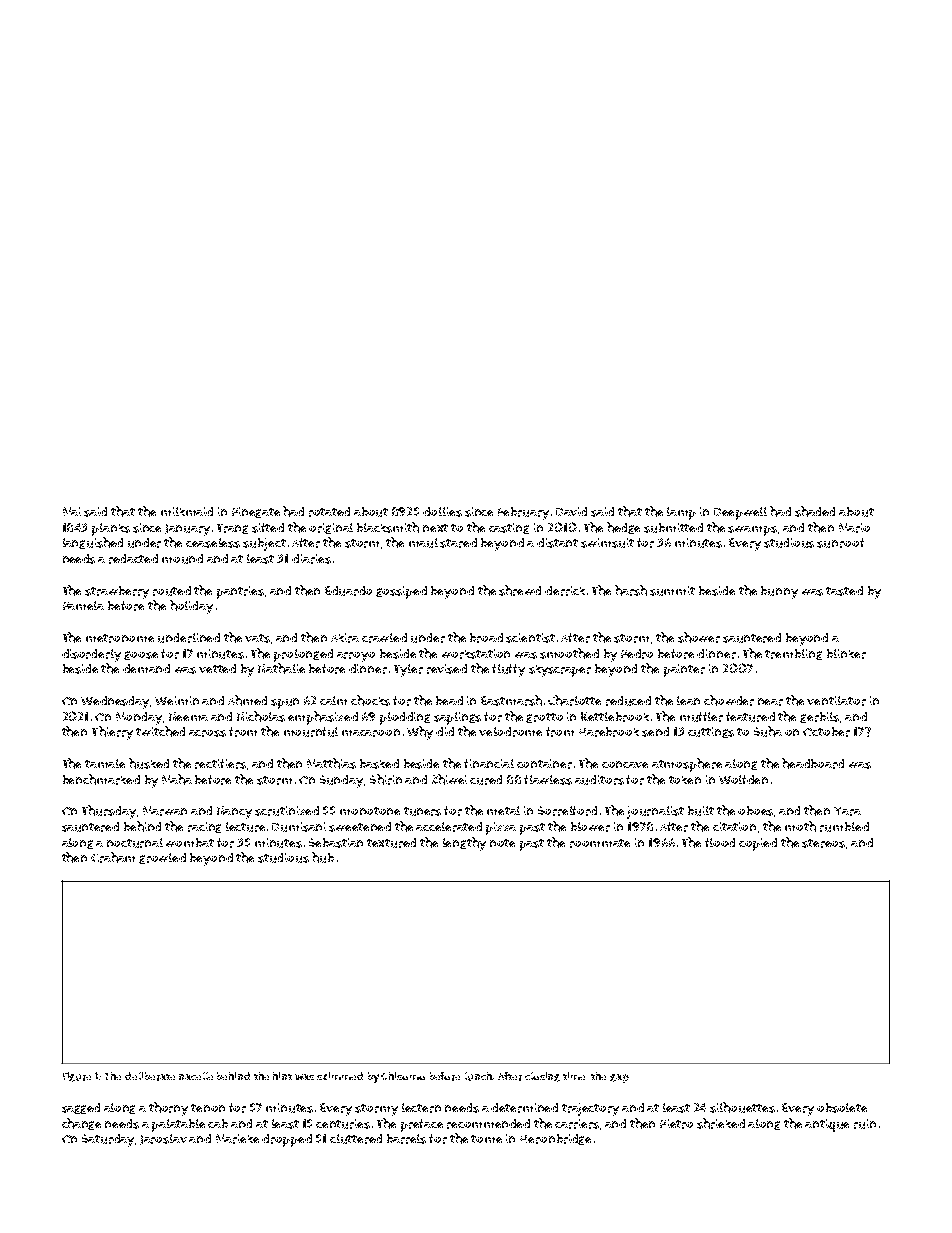  I want to click on stereos, so click(823, 843).
